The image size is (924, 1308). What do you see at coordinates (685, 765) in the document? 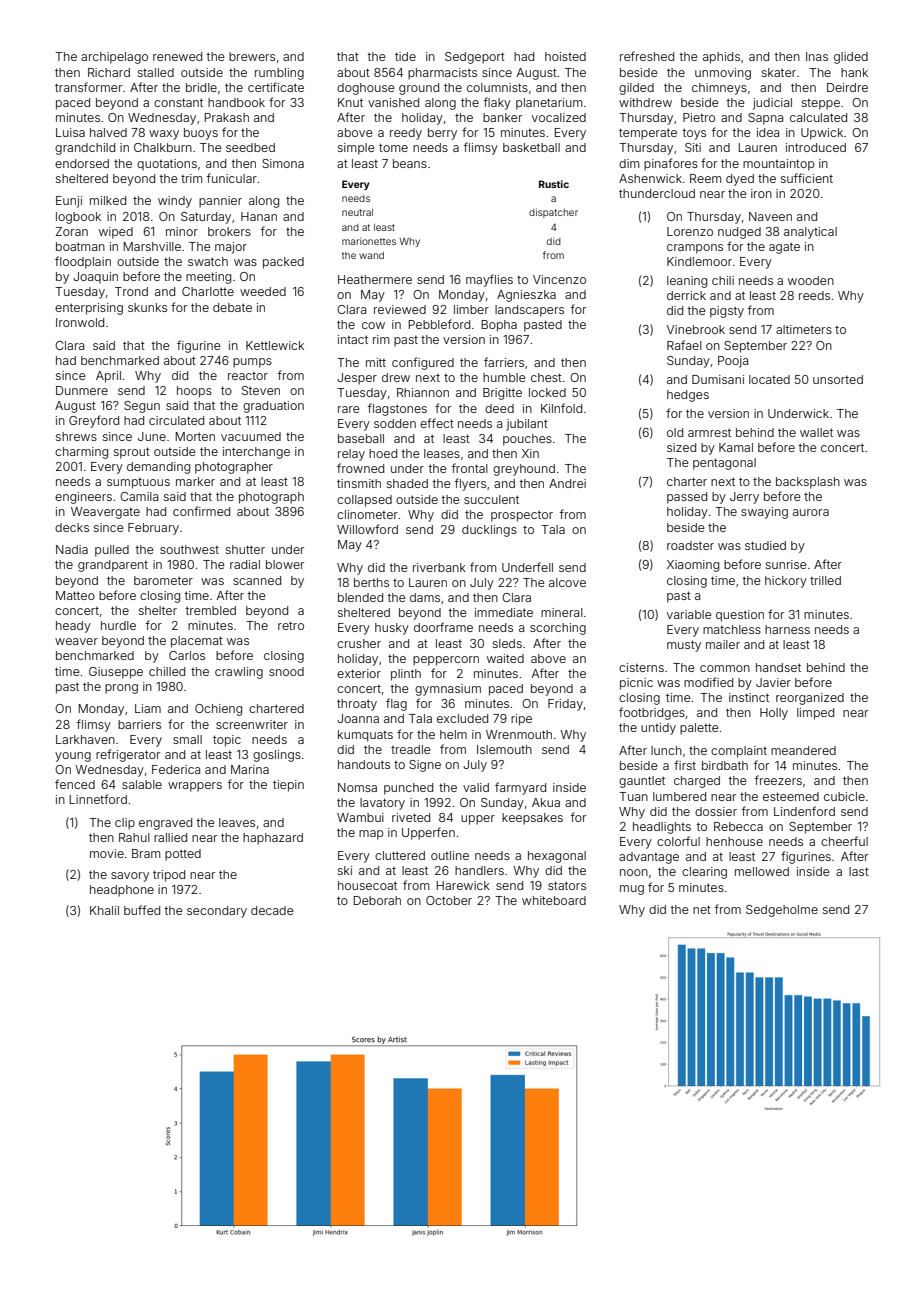
I see `first` at bounding box center [685, 765].
